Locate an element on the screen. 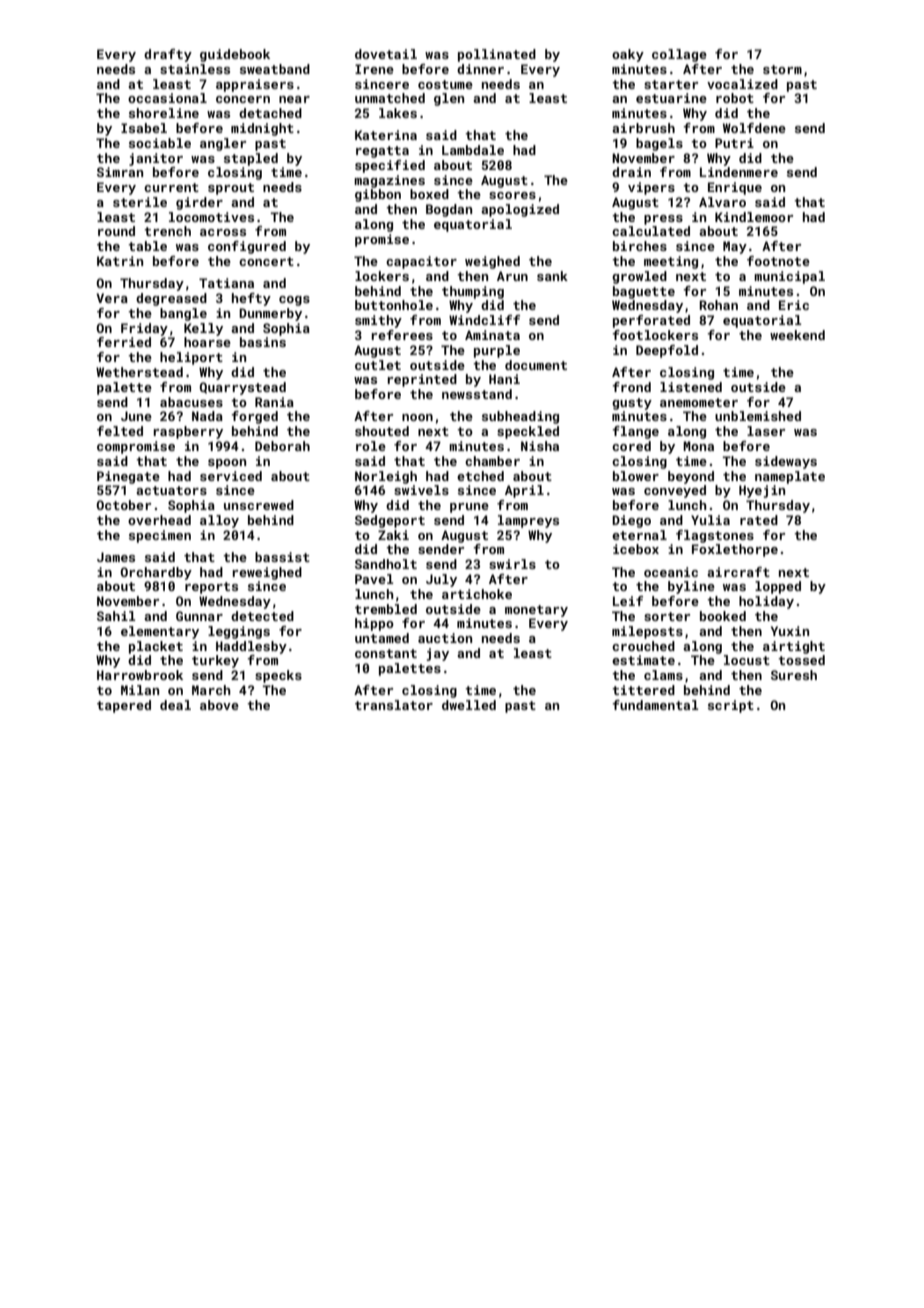  vocalized is located at coordinates (742, 84).
